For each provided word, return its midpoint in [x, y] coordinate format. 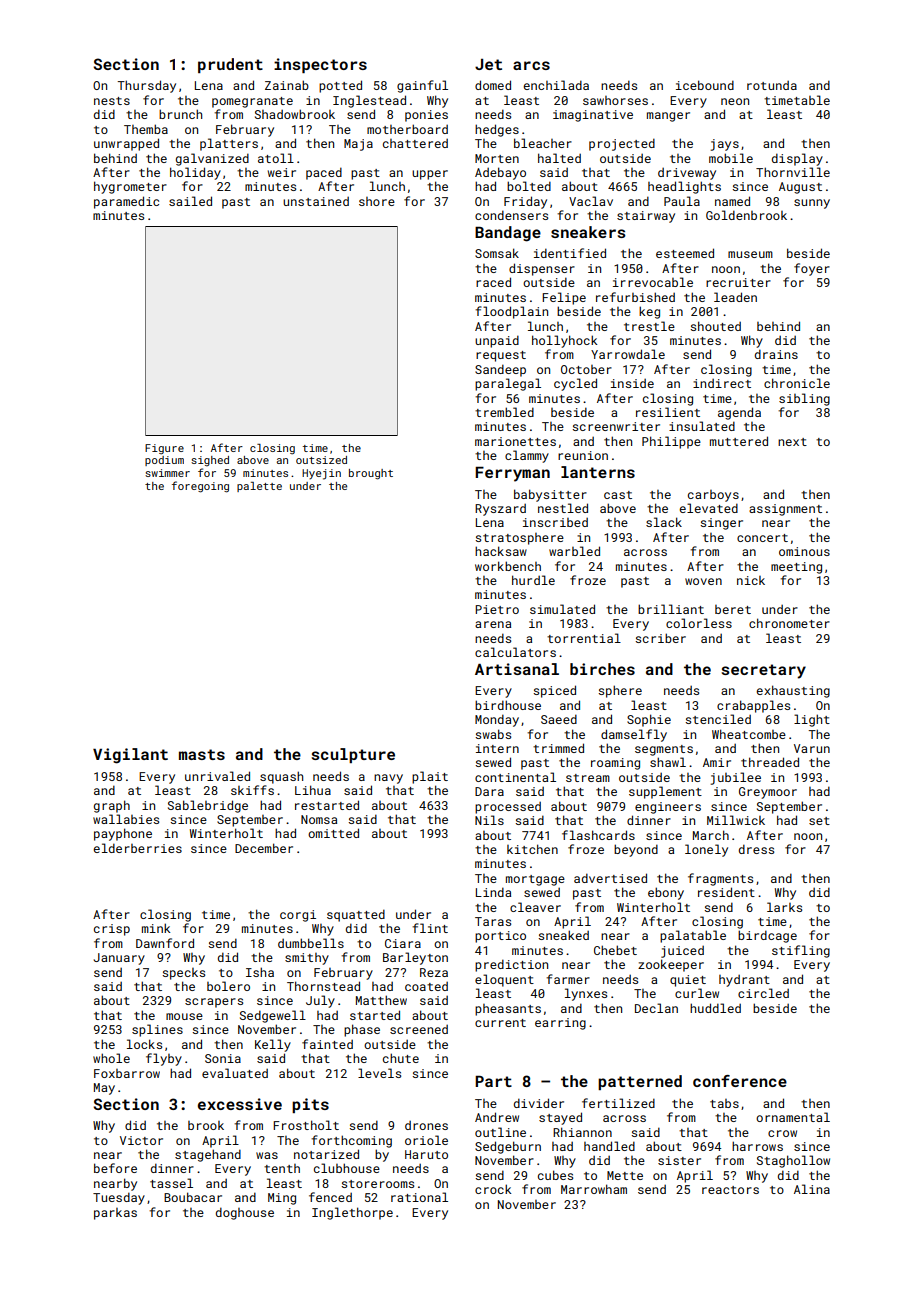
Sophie [649, 720]
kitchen [532, 849]
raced [493, 282]
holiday [195, 173]
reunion [583, 455]
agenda [739, 413]
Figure [164, 449]
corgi [298, 916]
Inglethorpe [352, 1213]
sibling [804, 399]
